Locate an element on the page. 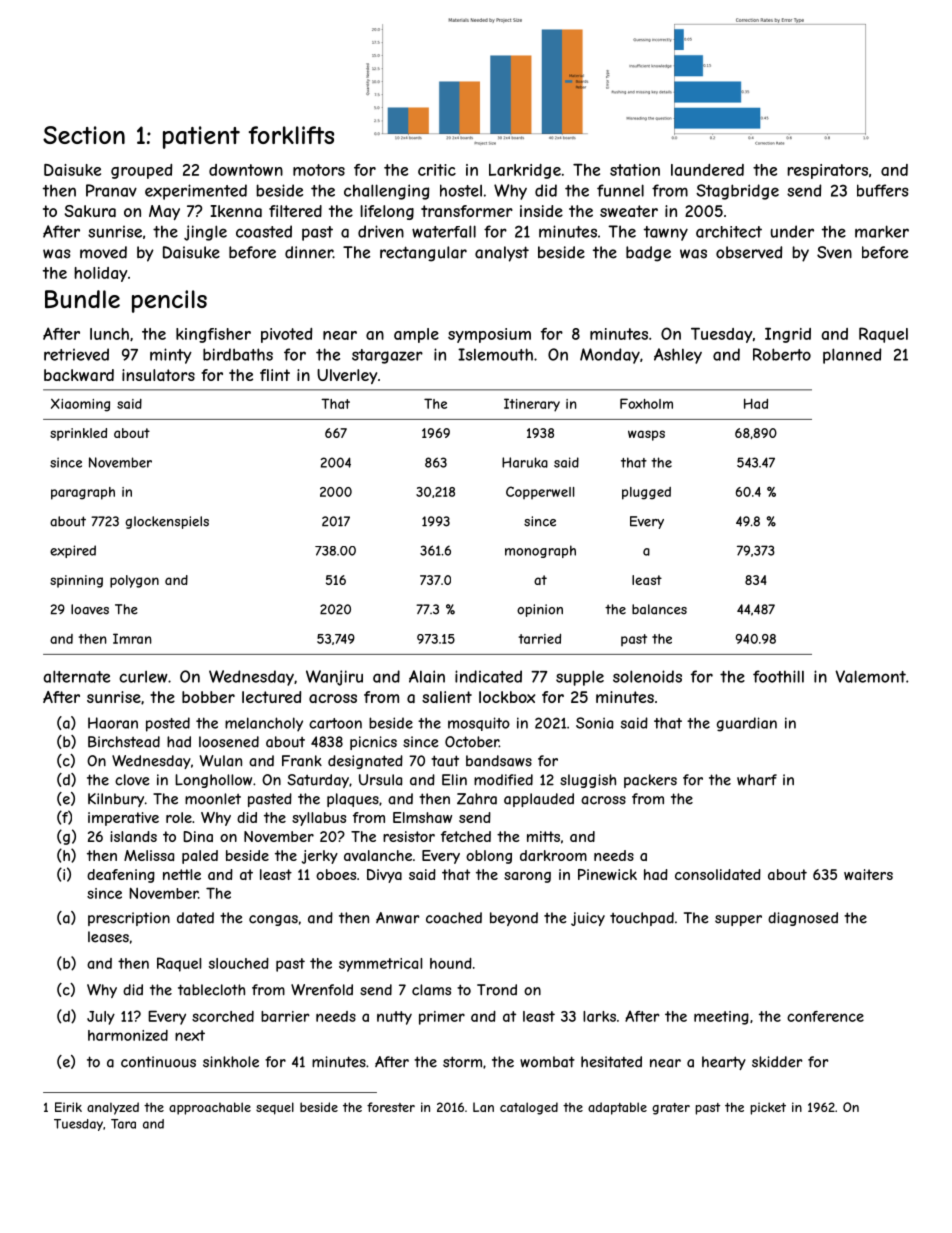 The height and width of the image is (1233, 952). Imran is located at coordinates (132, 638).
